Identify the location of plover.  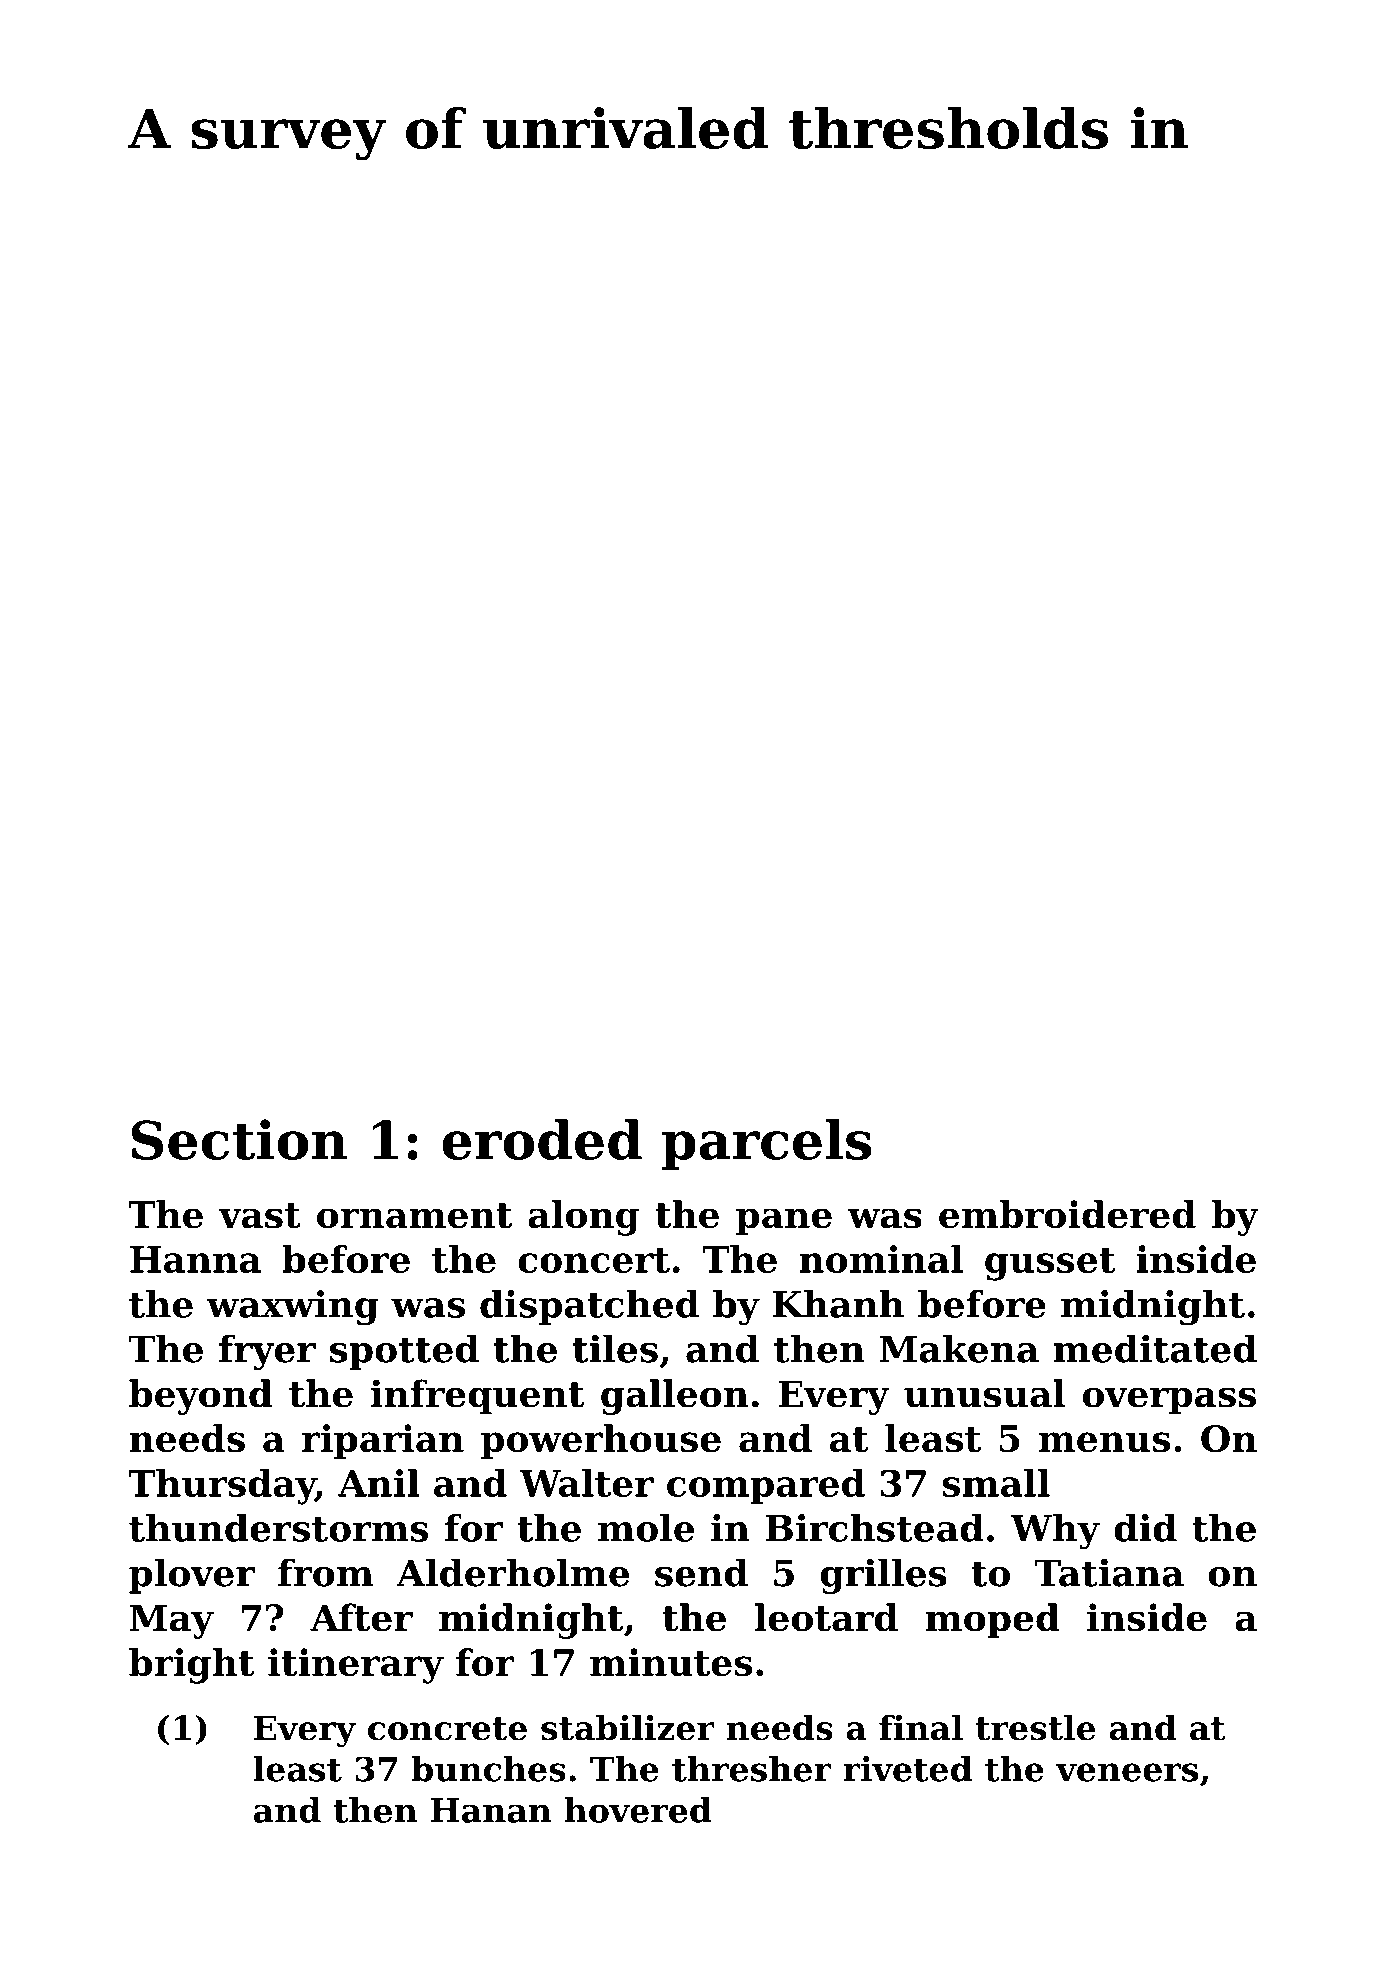
(192, 1576).
